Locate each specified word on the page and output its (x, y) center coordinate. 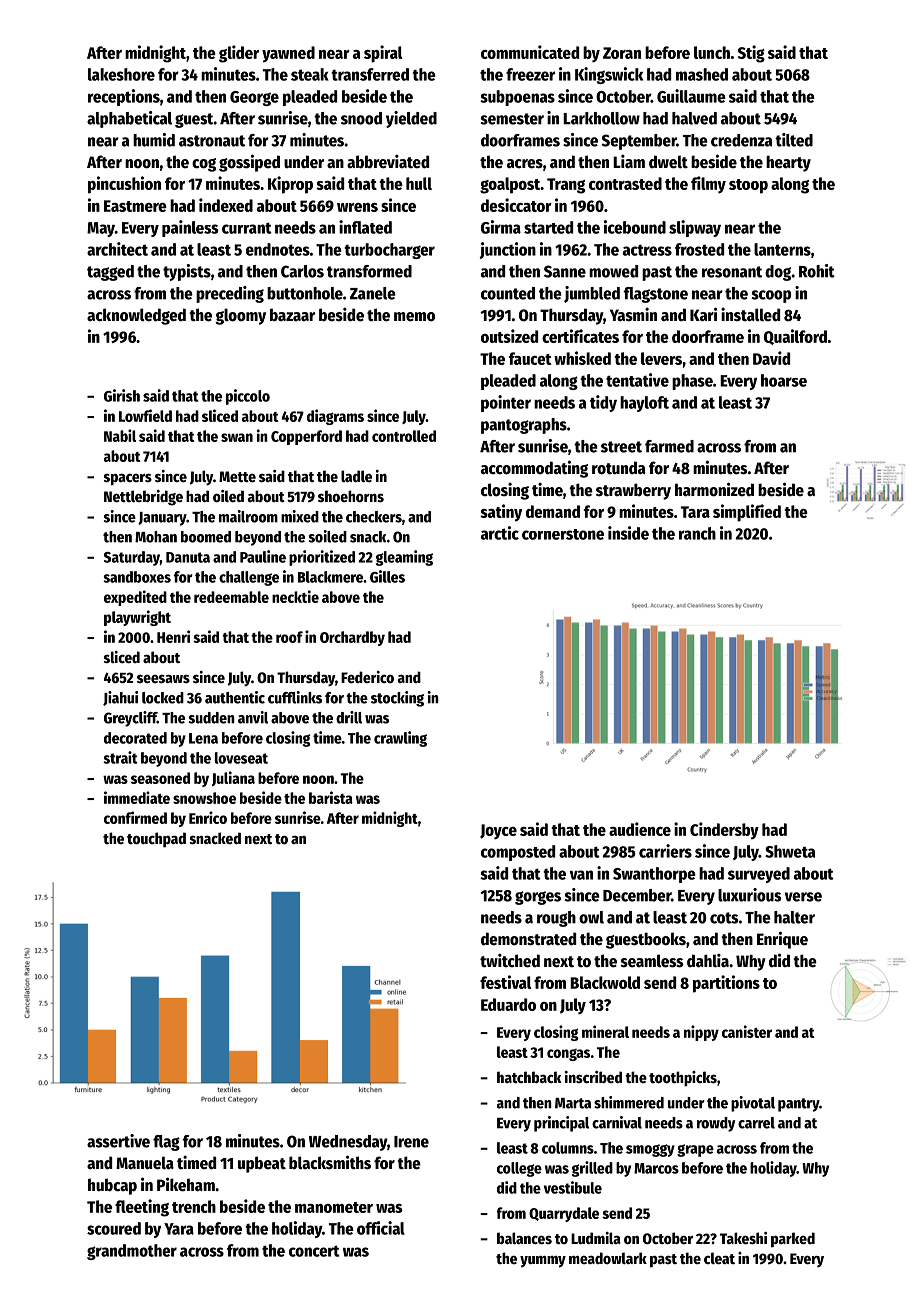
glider (239, 54)
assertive (118, 1141)
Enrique (782, 940)
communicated (530, 52)
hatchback (529, 1077)
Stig (751, 54)
